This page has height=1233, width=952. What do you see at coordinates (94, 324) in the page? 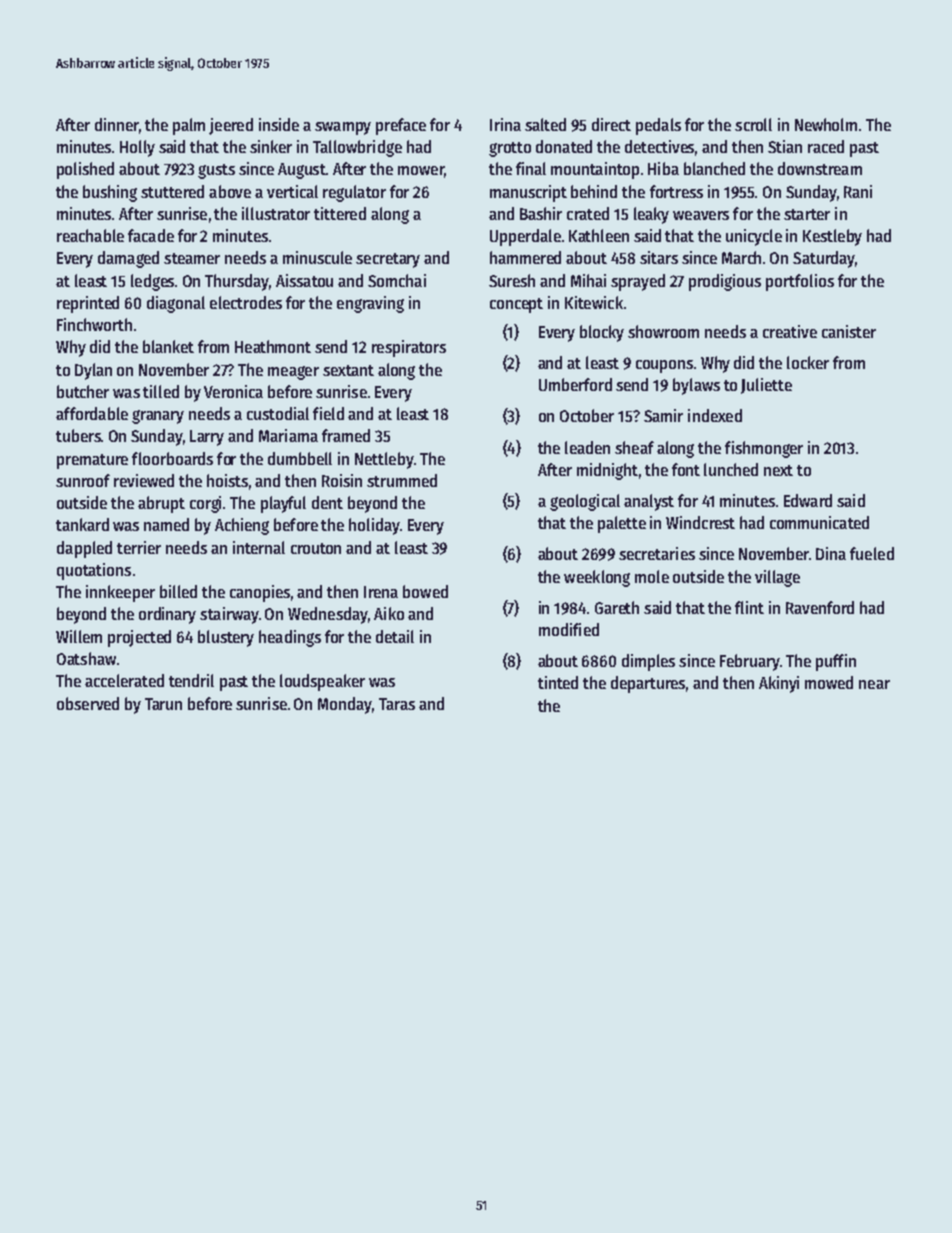
I see `Finchworth` at bounding box center [94, 324].
